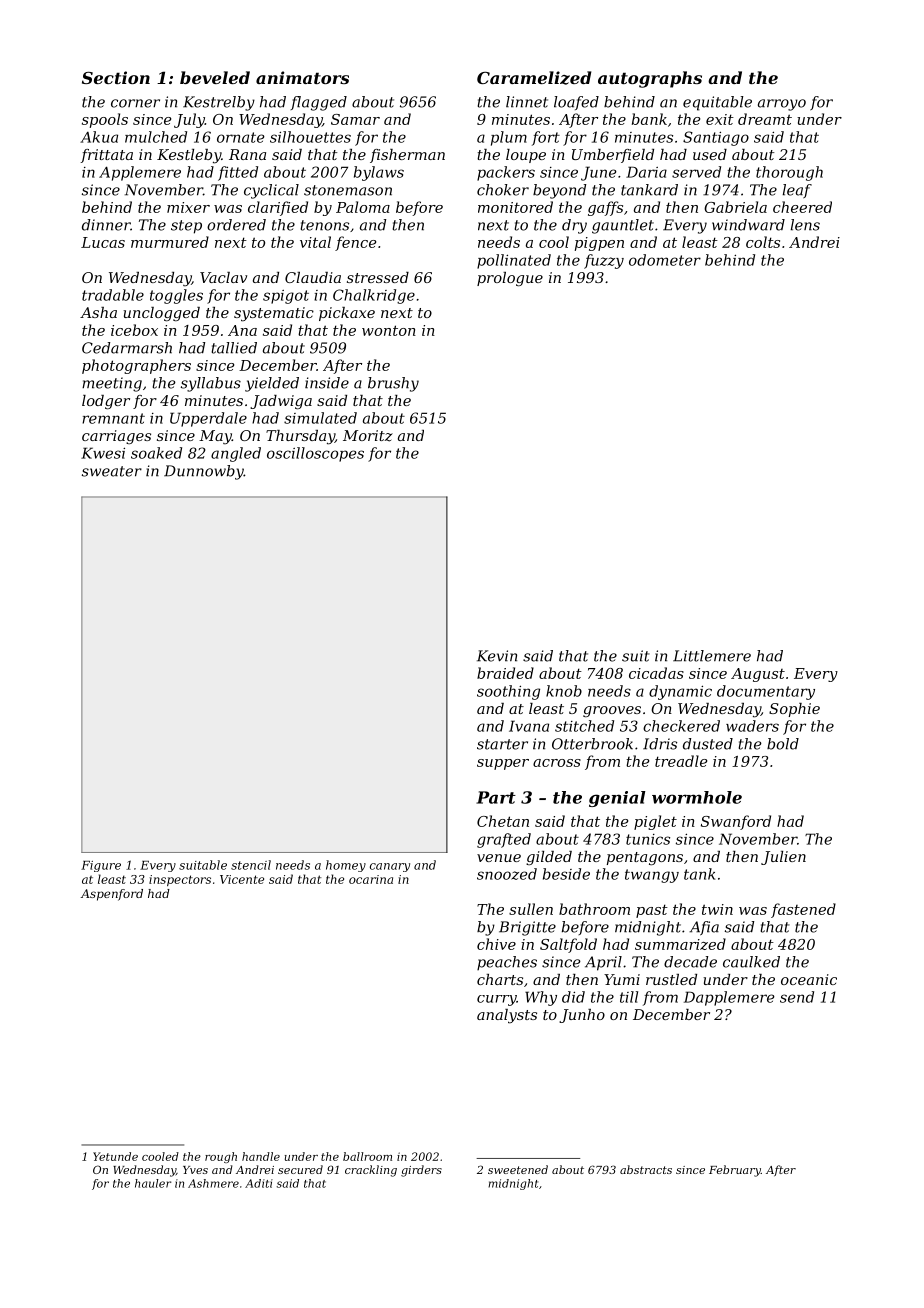 The width and height of the screenshot is (924, 1308). Describe the element at coordinates (758, 675) in the screenshot. I see `August` at that location.
